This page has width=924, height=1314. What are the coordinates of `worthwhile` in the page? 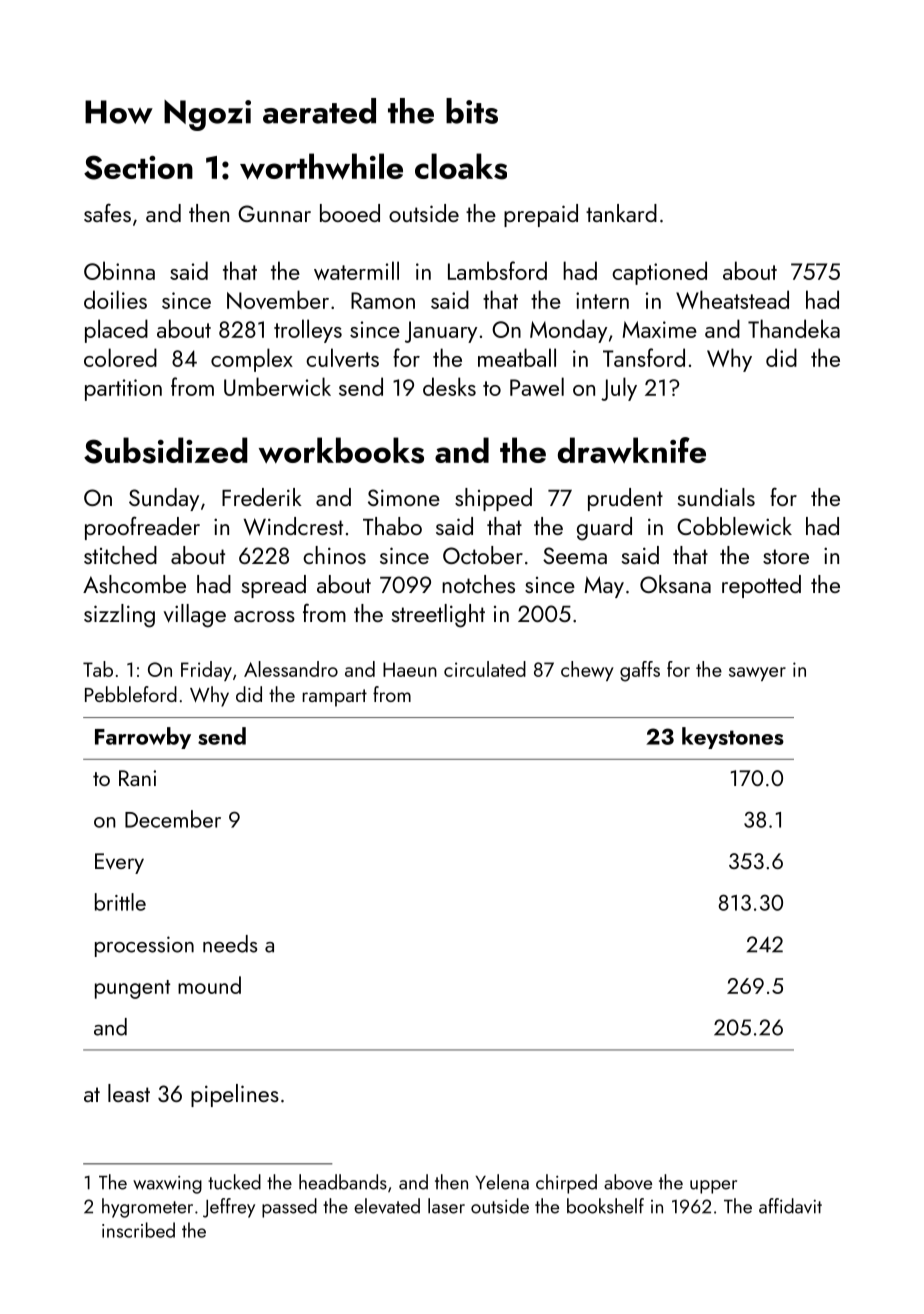 It's located at (321, 166).
